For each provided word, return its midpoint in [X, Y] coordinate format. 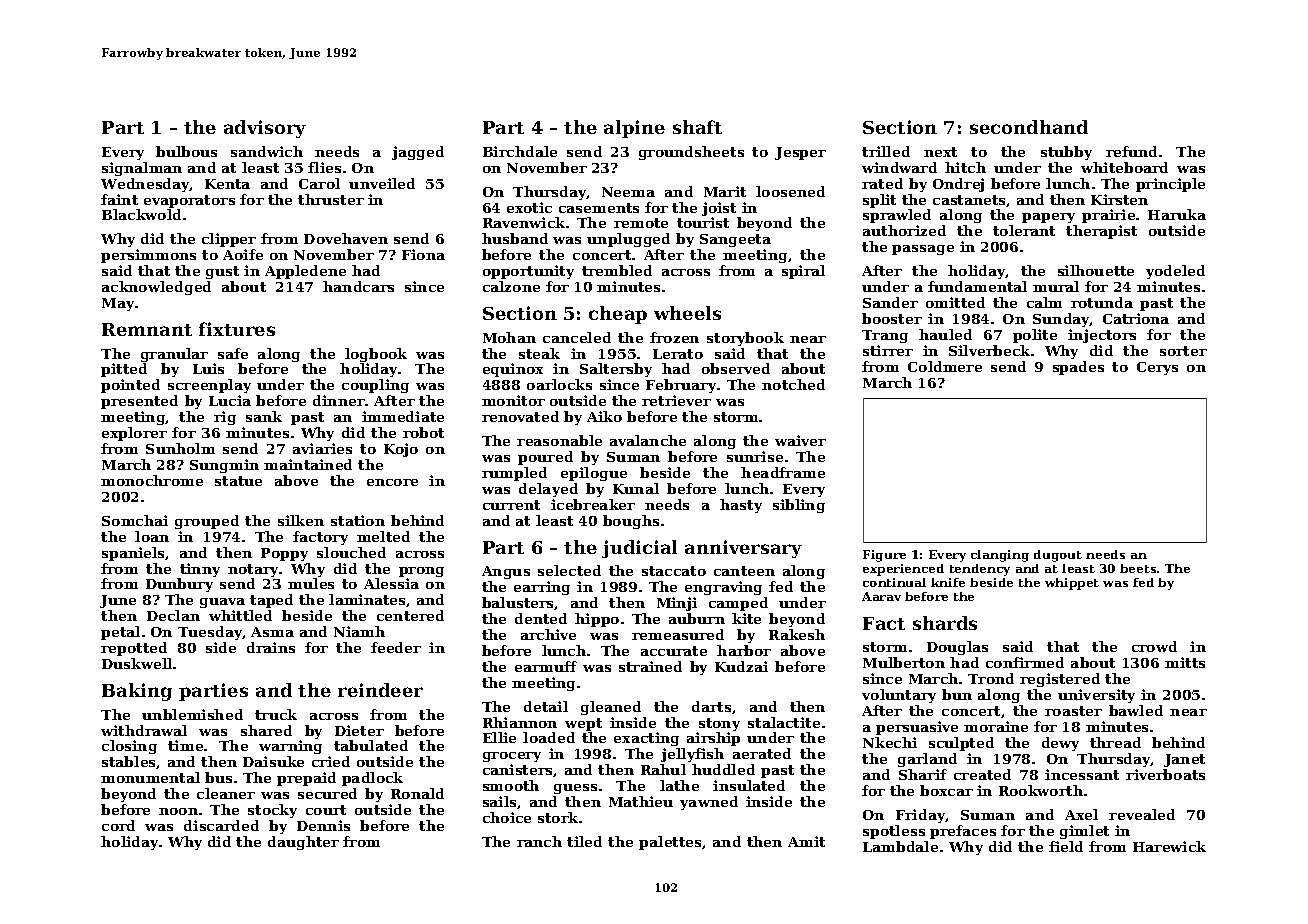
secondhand [1029, 127]
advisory [265, 129]
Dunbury [179, 585]
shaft [697, 127]
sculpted [961, 744]
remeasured [678, 634]
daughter [303, 843]
